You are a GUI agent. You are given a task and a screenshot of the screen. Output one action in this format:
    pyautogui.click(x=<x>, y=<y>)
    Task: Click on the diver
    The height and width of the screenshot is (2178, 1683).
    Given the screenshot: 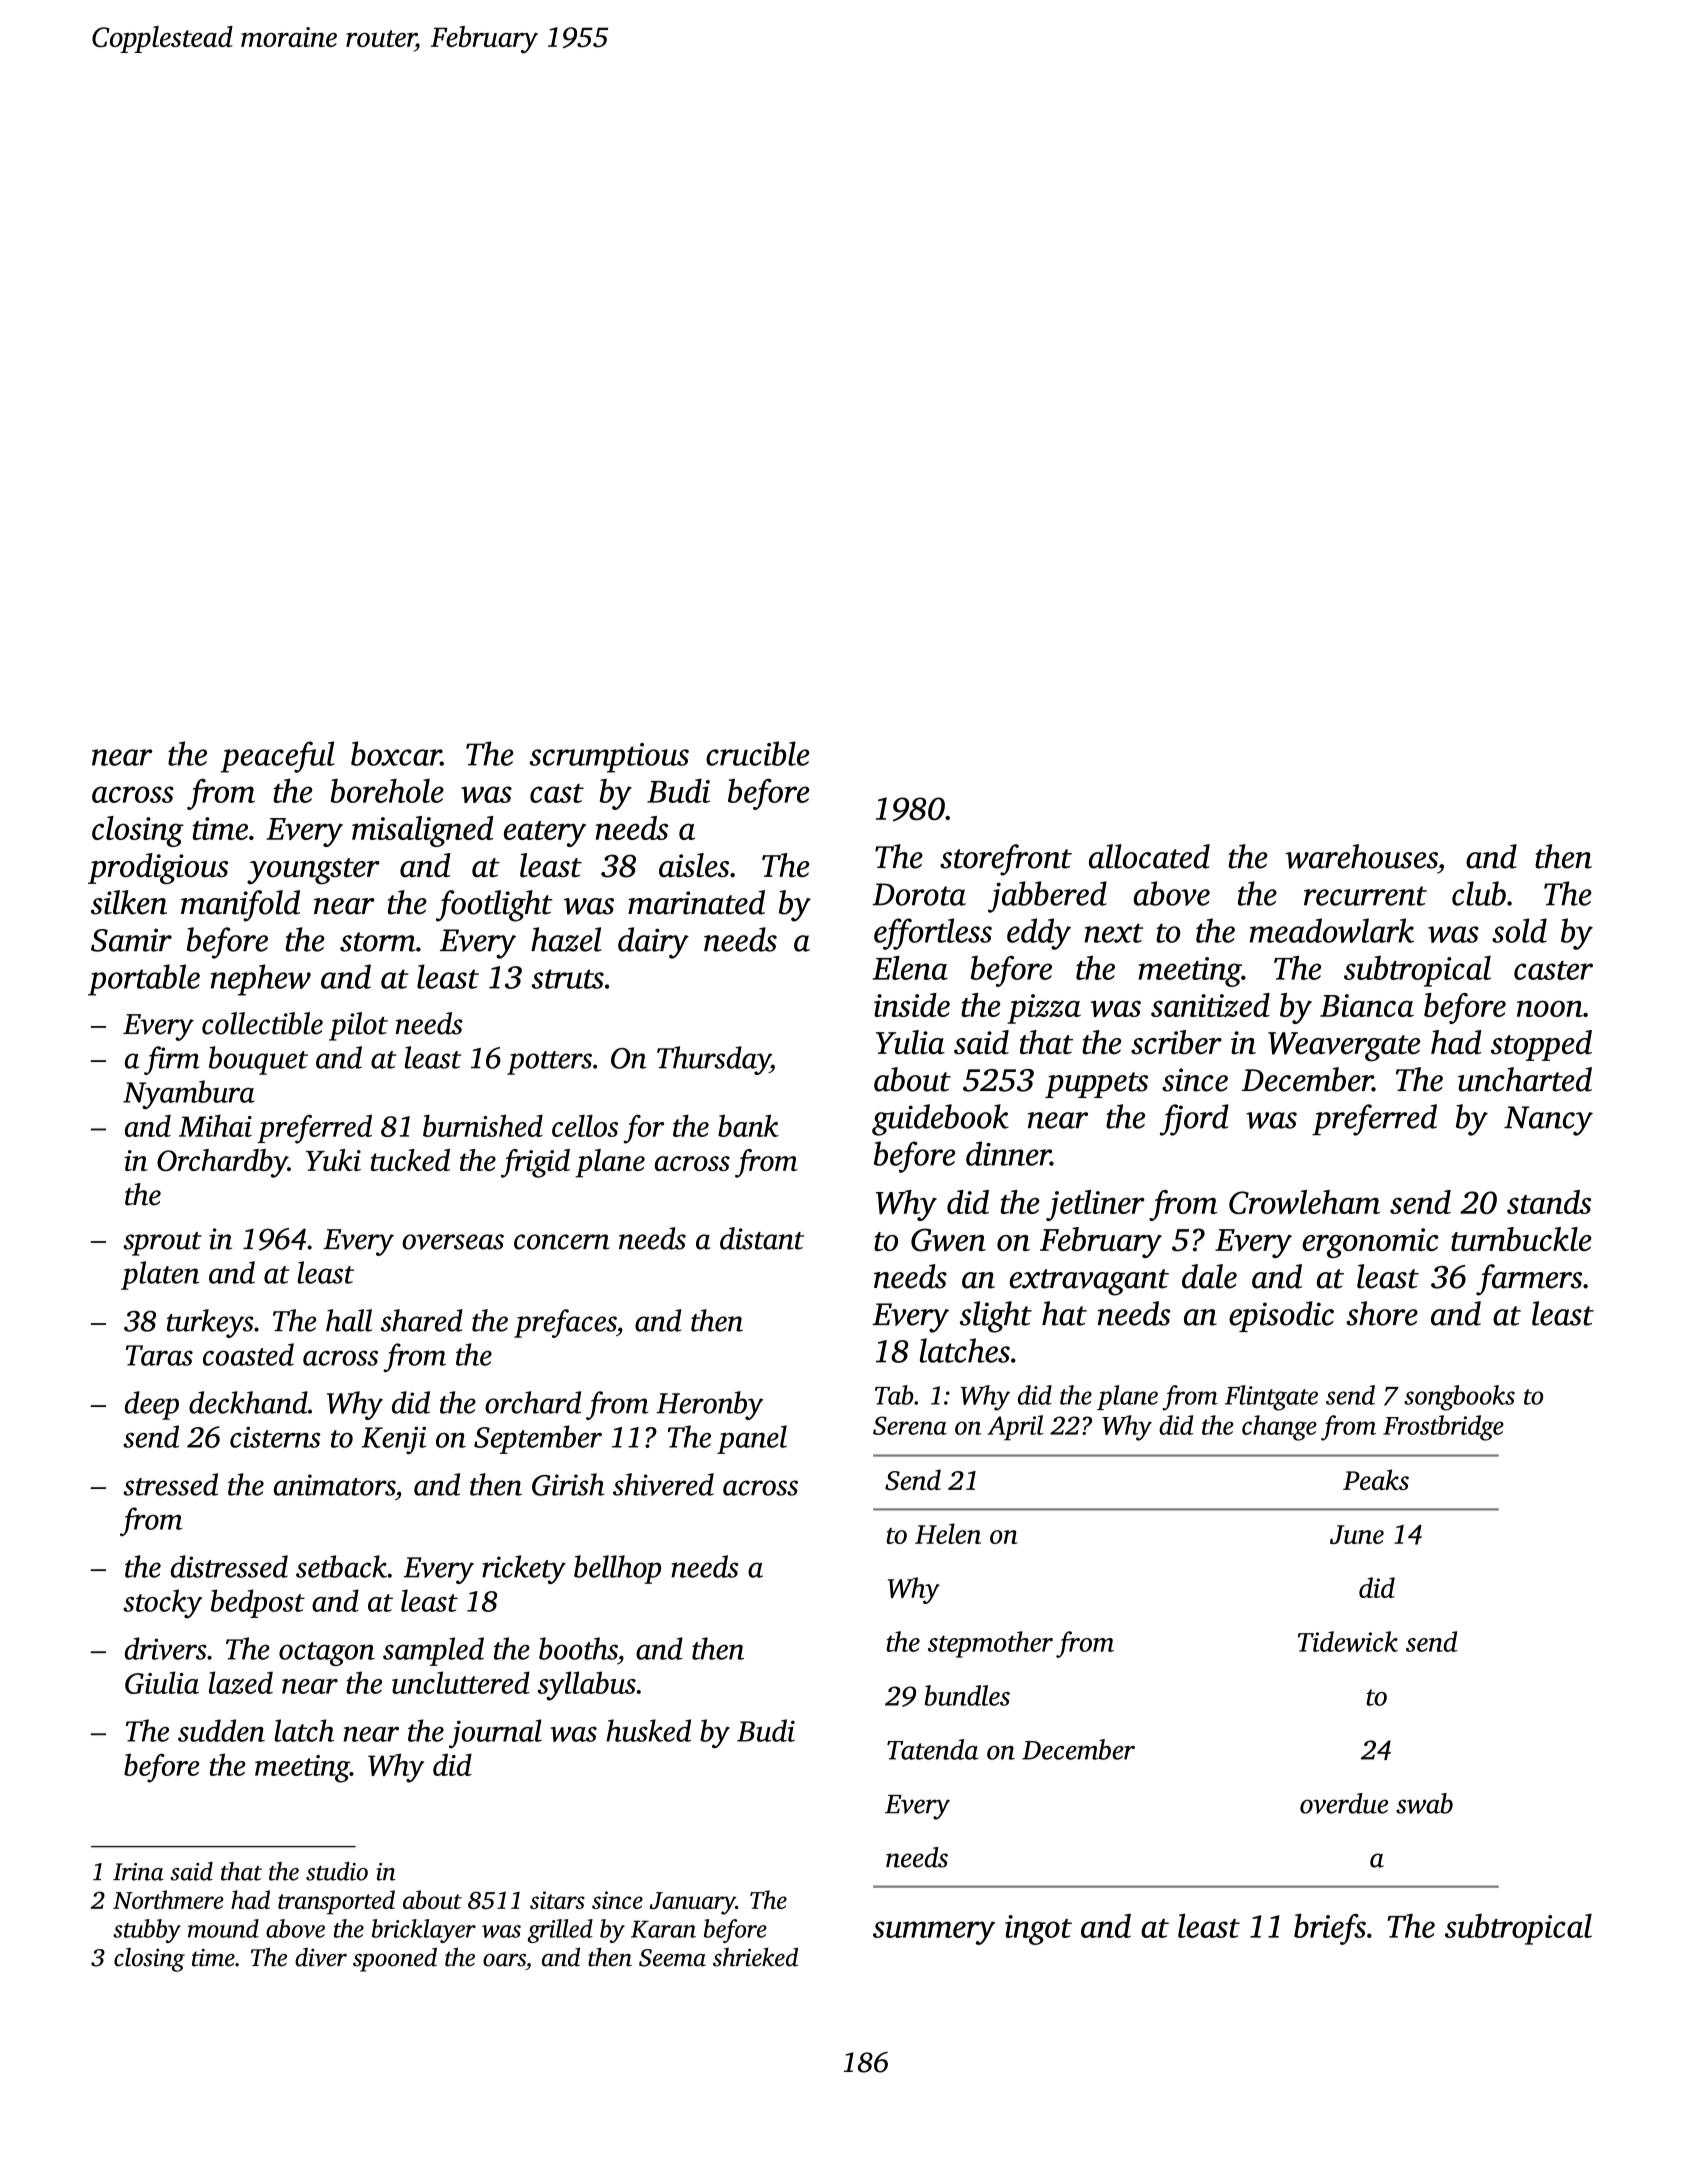 What is the action you would take?
    pyautogui.click(x=321, y=1957)
